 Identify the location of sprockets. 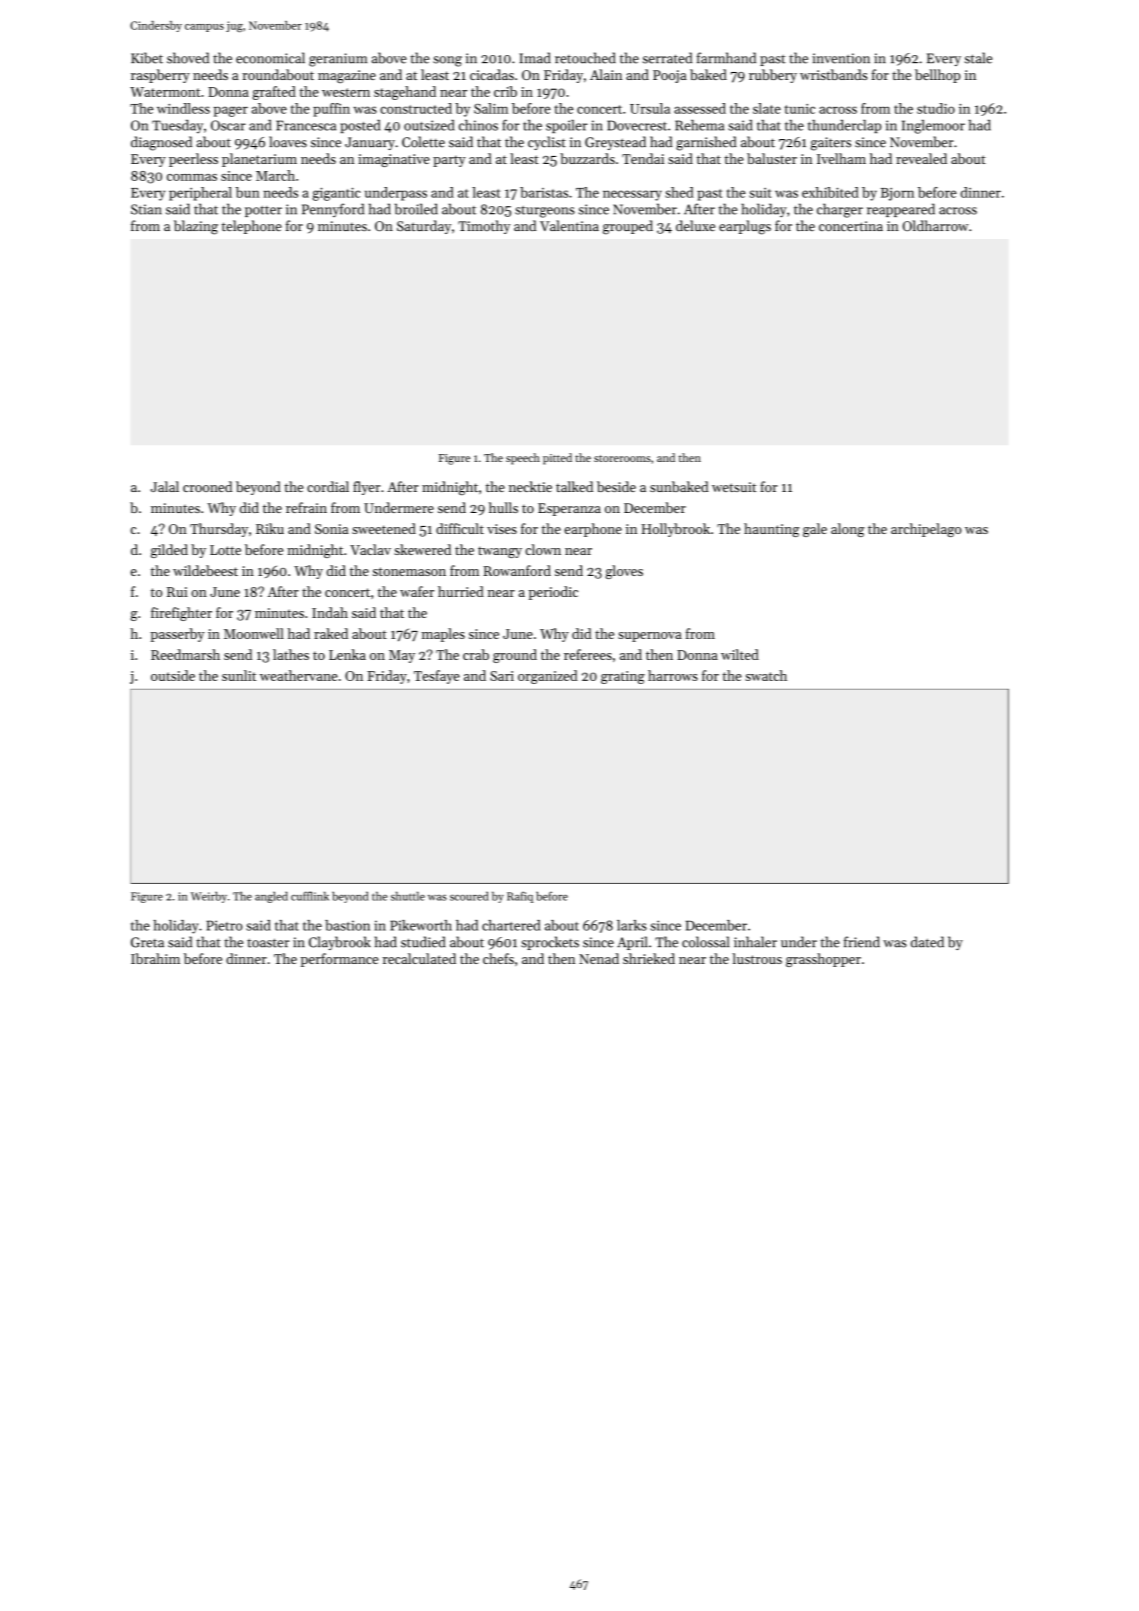
(550, 943).
